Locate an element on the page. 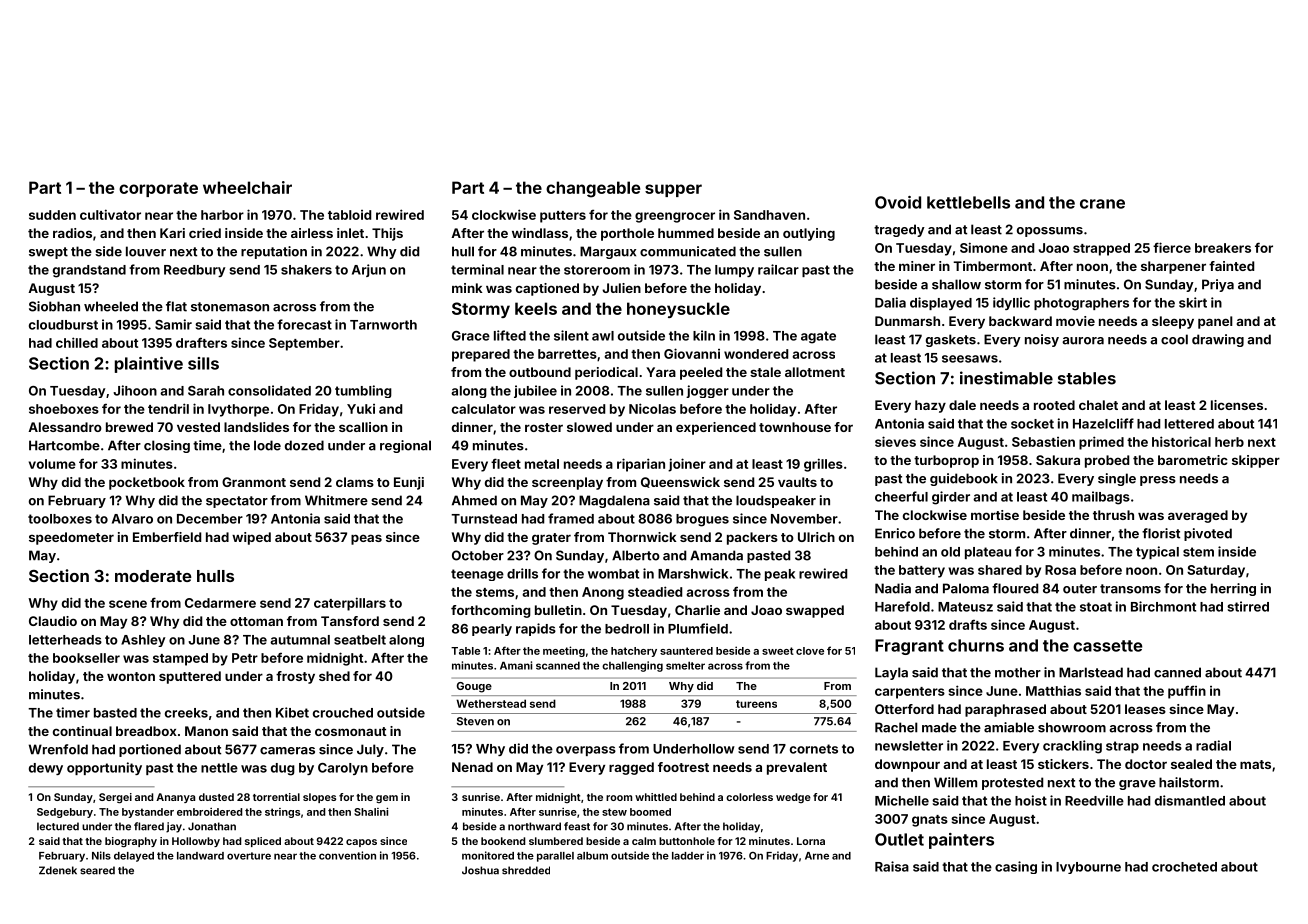  Amanda is located at coordinates (716, 555).
